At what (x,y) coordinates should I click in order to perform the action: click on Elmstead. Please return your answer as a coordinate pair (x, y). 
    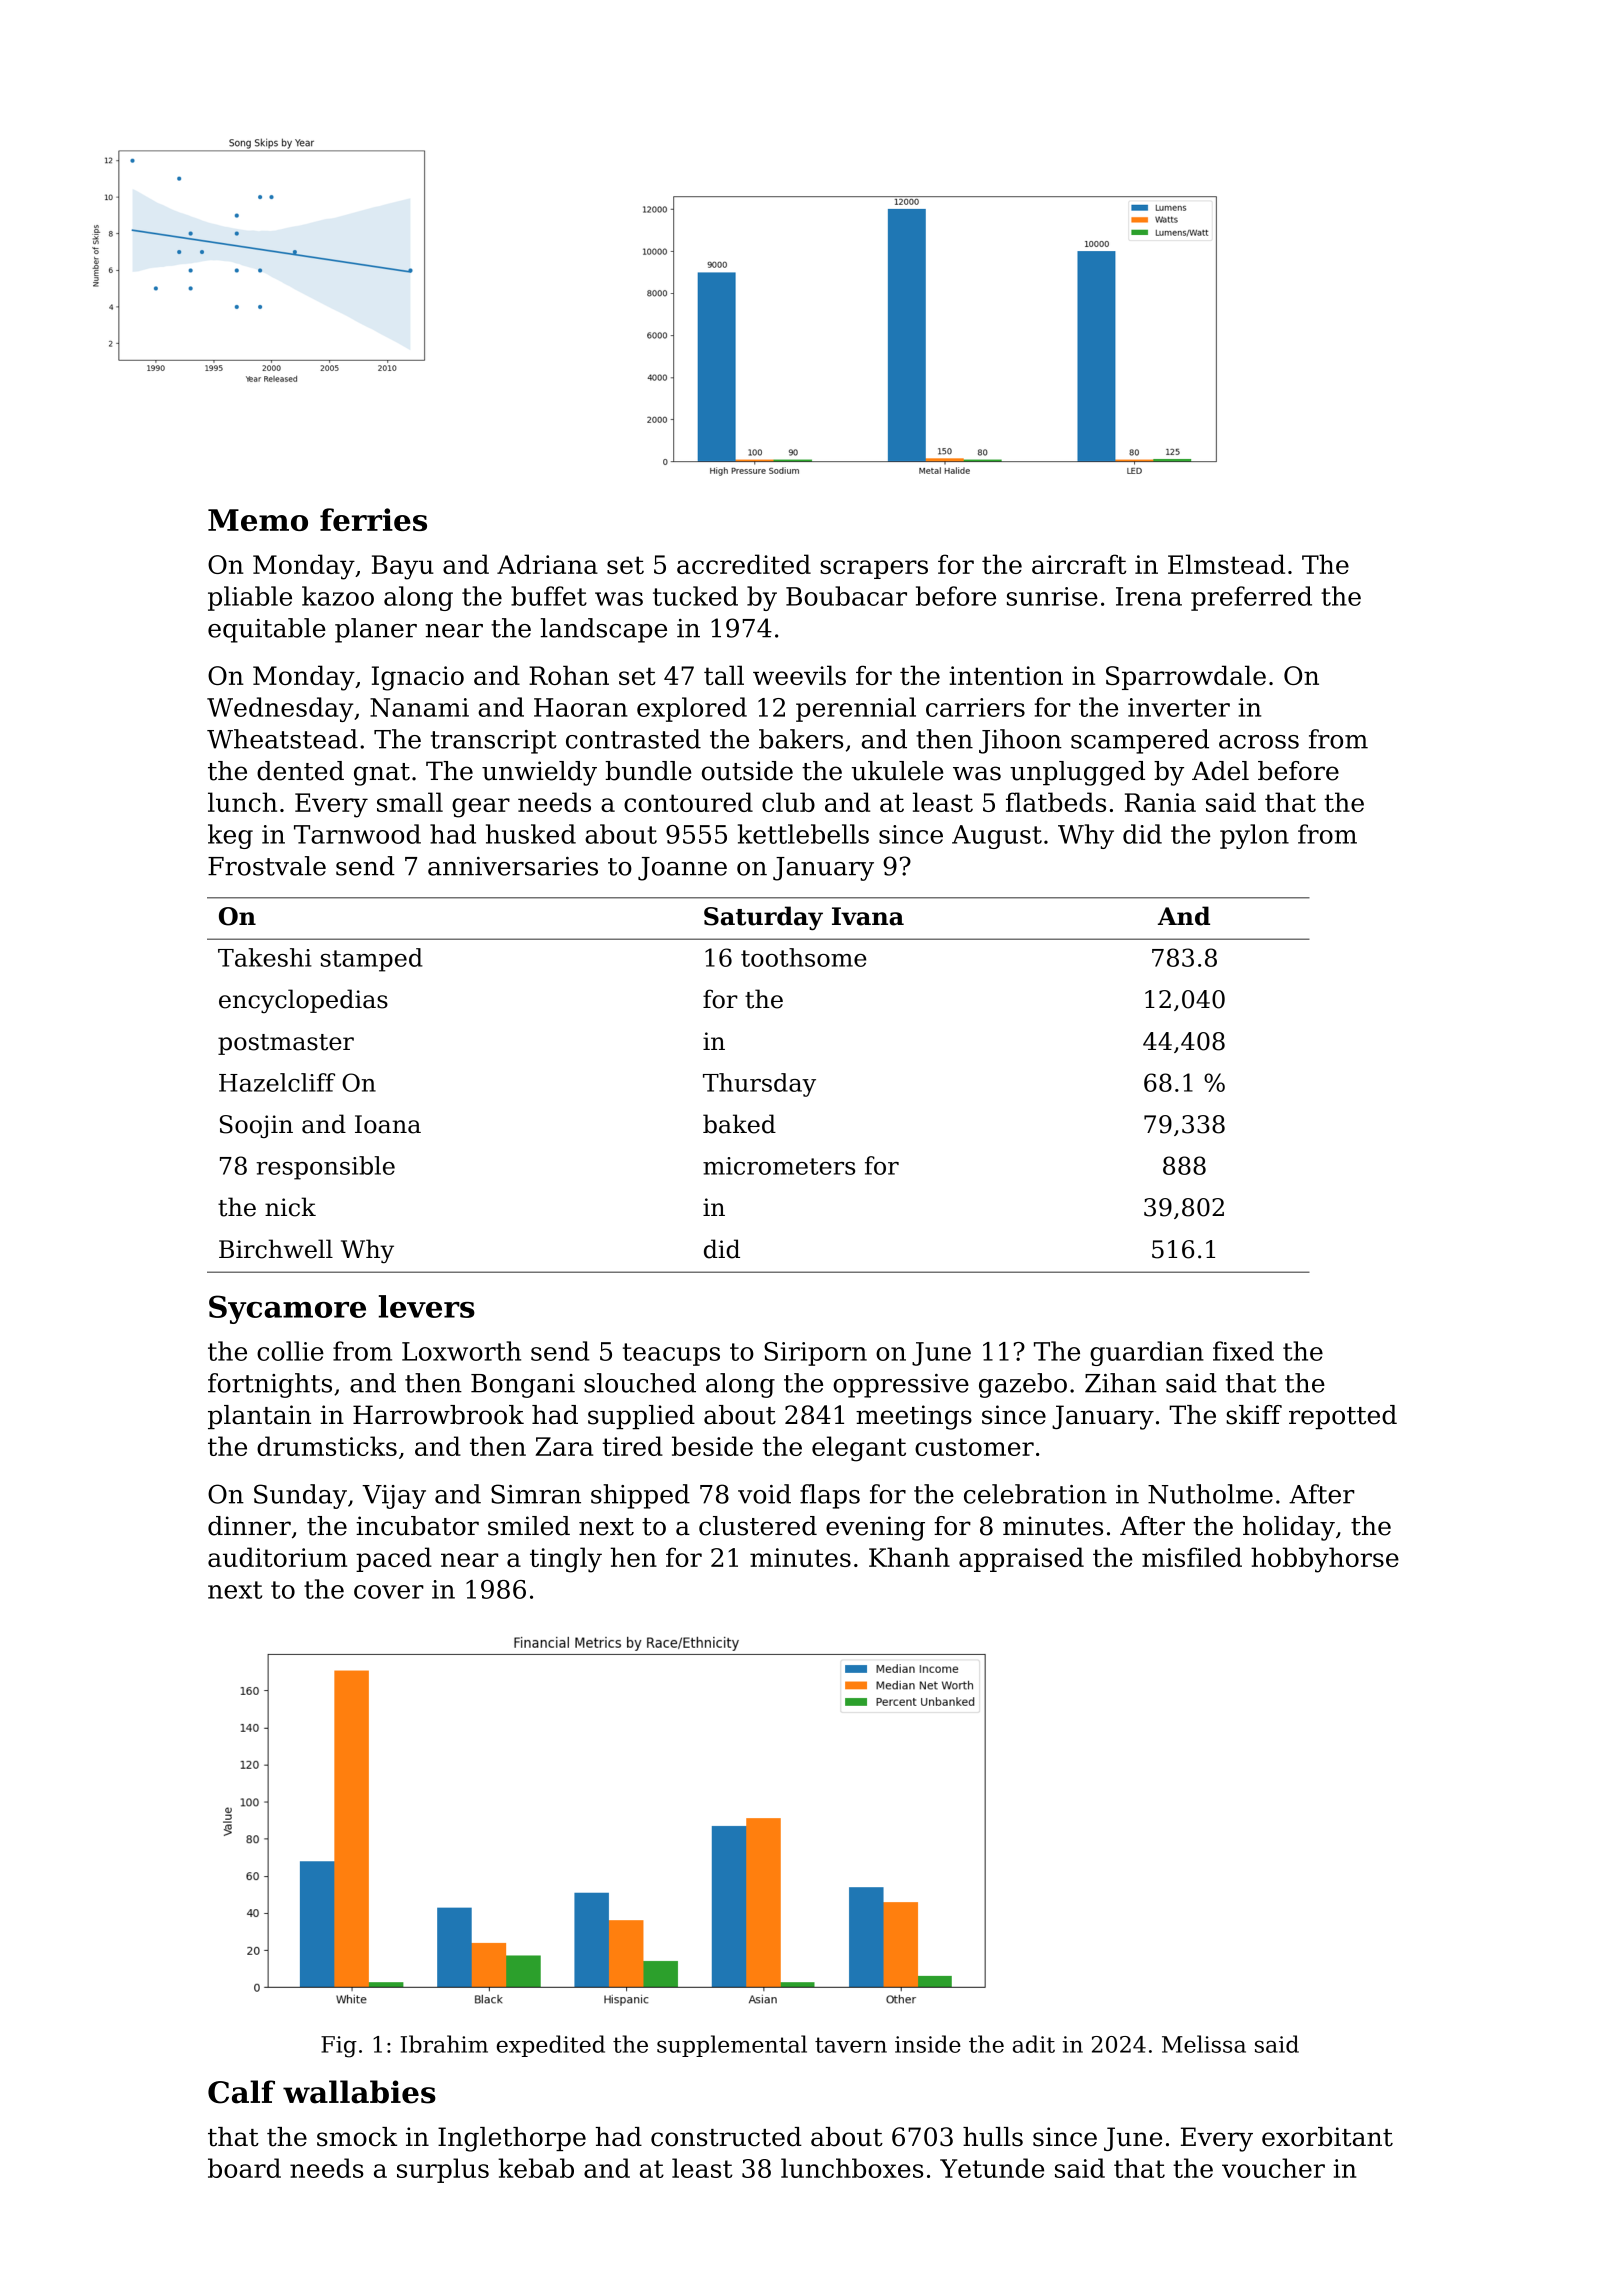
    Looking at the image, I should click on (1226, 564).
